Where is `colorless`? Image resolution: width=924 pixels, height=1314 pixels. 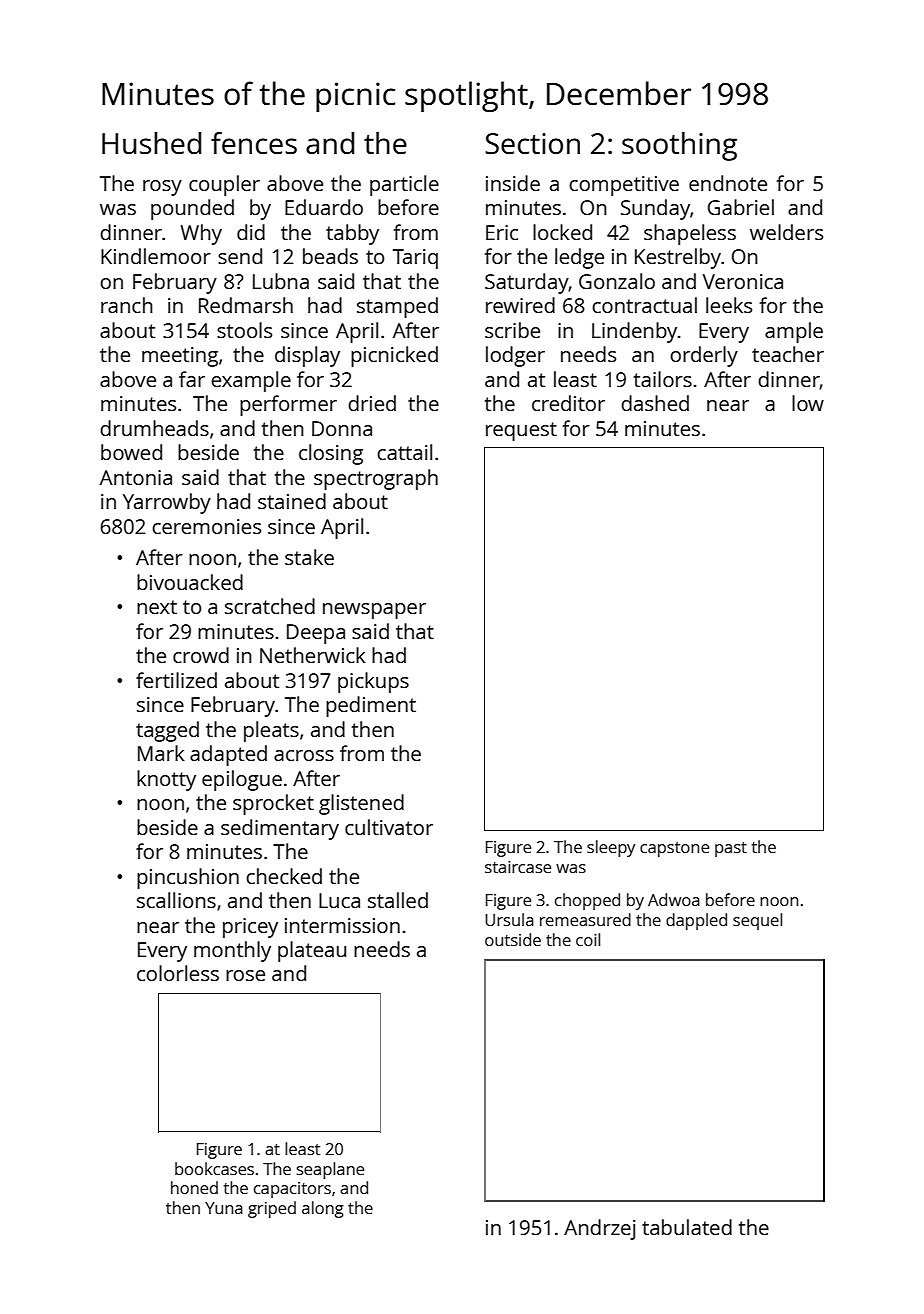
colorless is located at coordinates (178, 973).
